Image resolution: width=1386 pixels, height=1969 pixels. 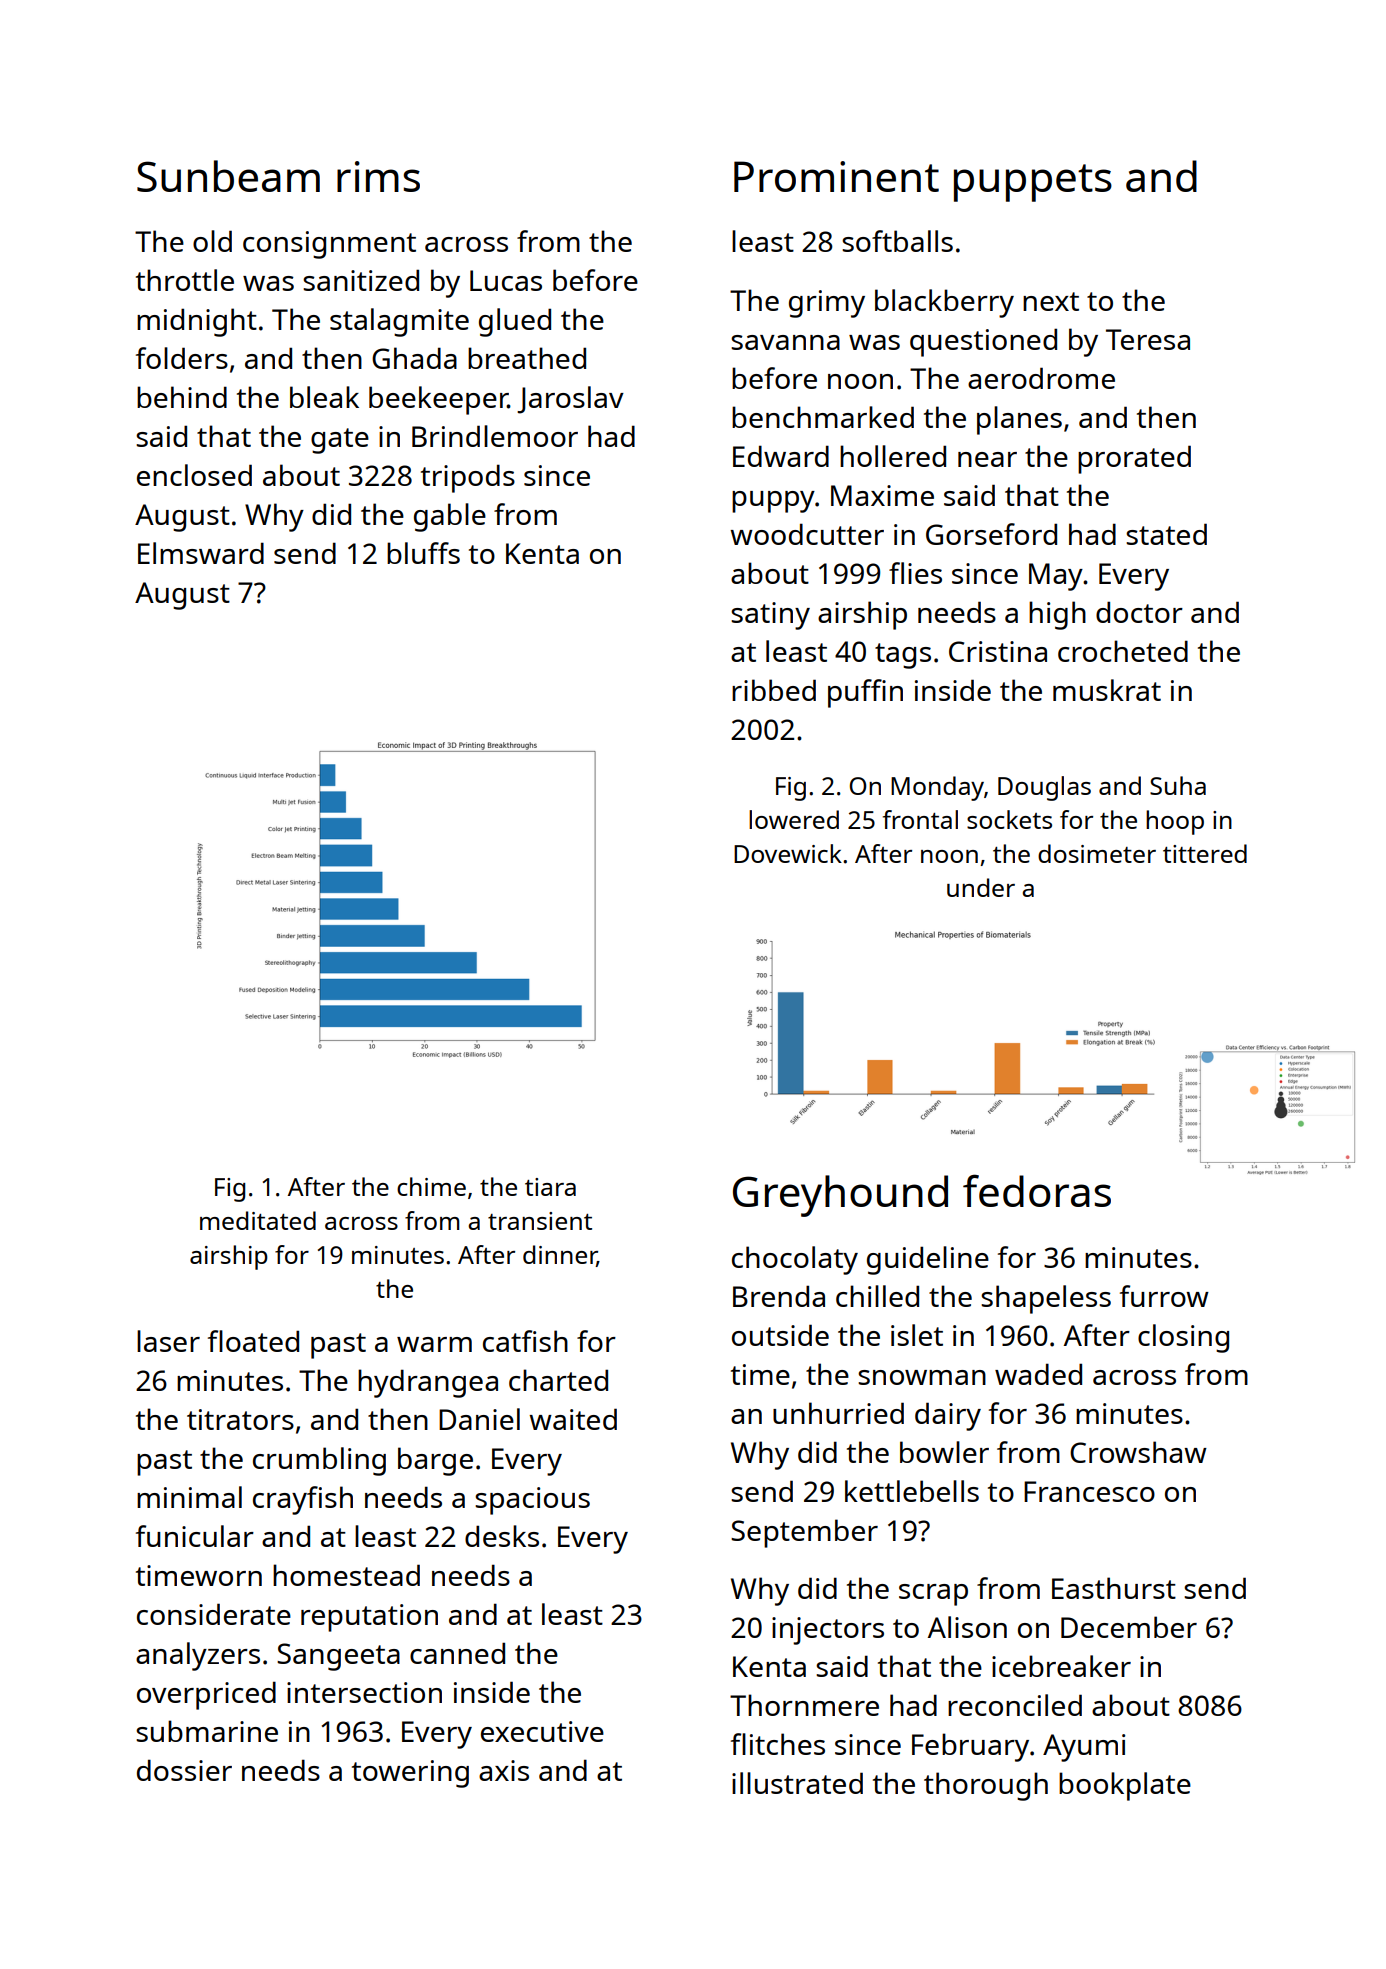 What do you see at coordinates (774, 690) in the screenshot?
I see `ribbed` at bounding box center [774, 690].
